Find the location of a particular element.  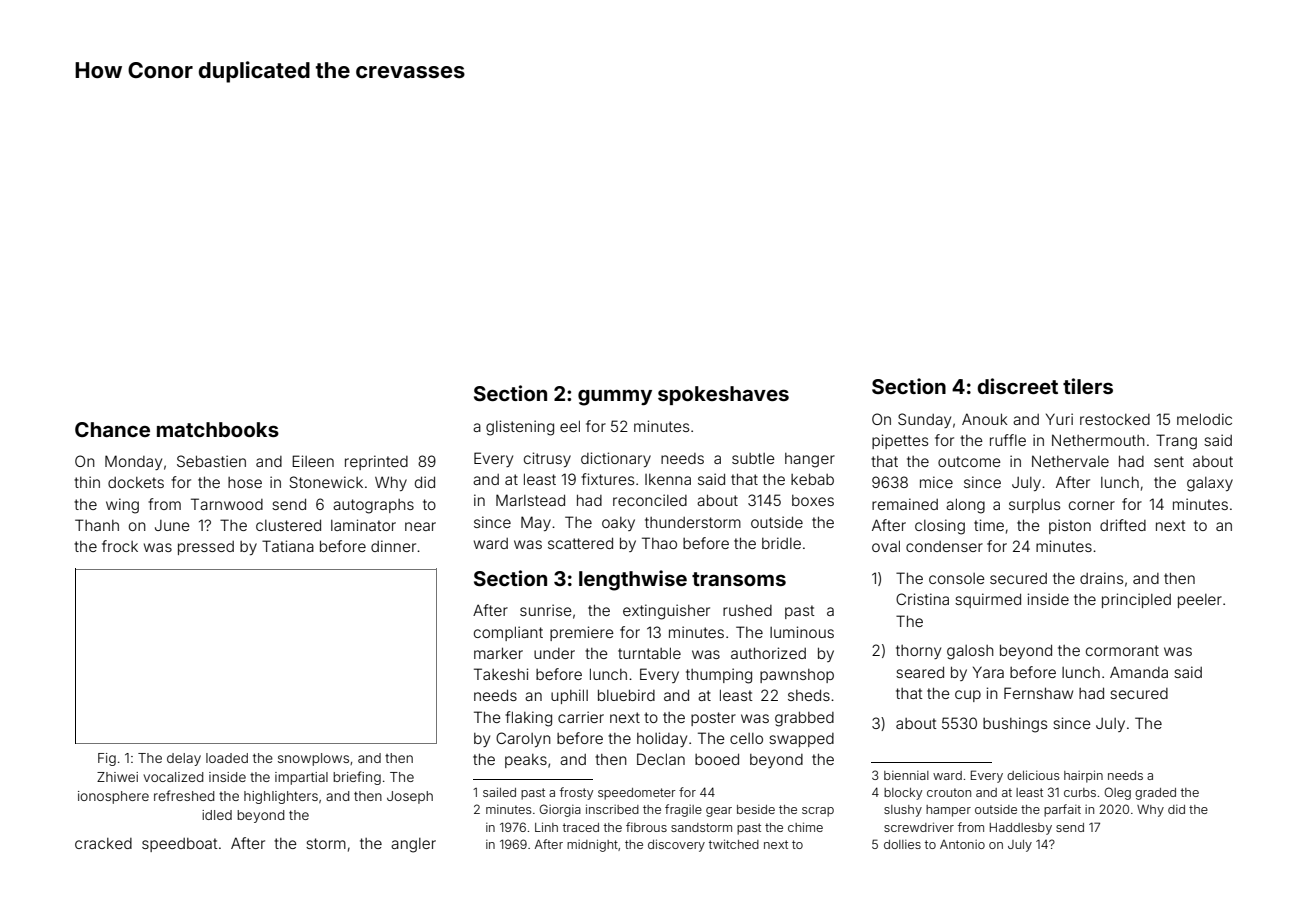

gummy is located at coordinates (615, 397).
